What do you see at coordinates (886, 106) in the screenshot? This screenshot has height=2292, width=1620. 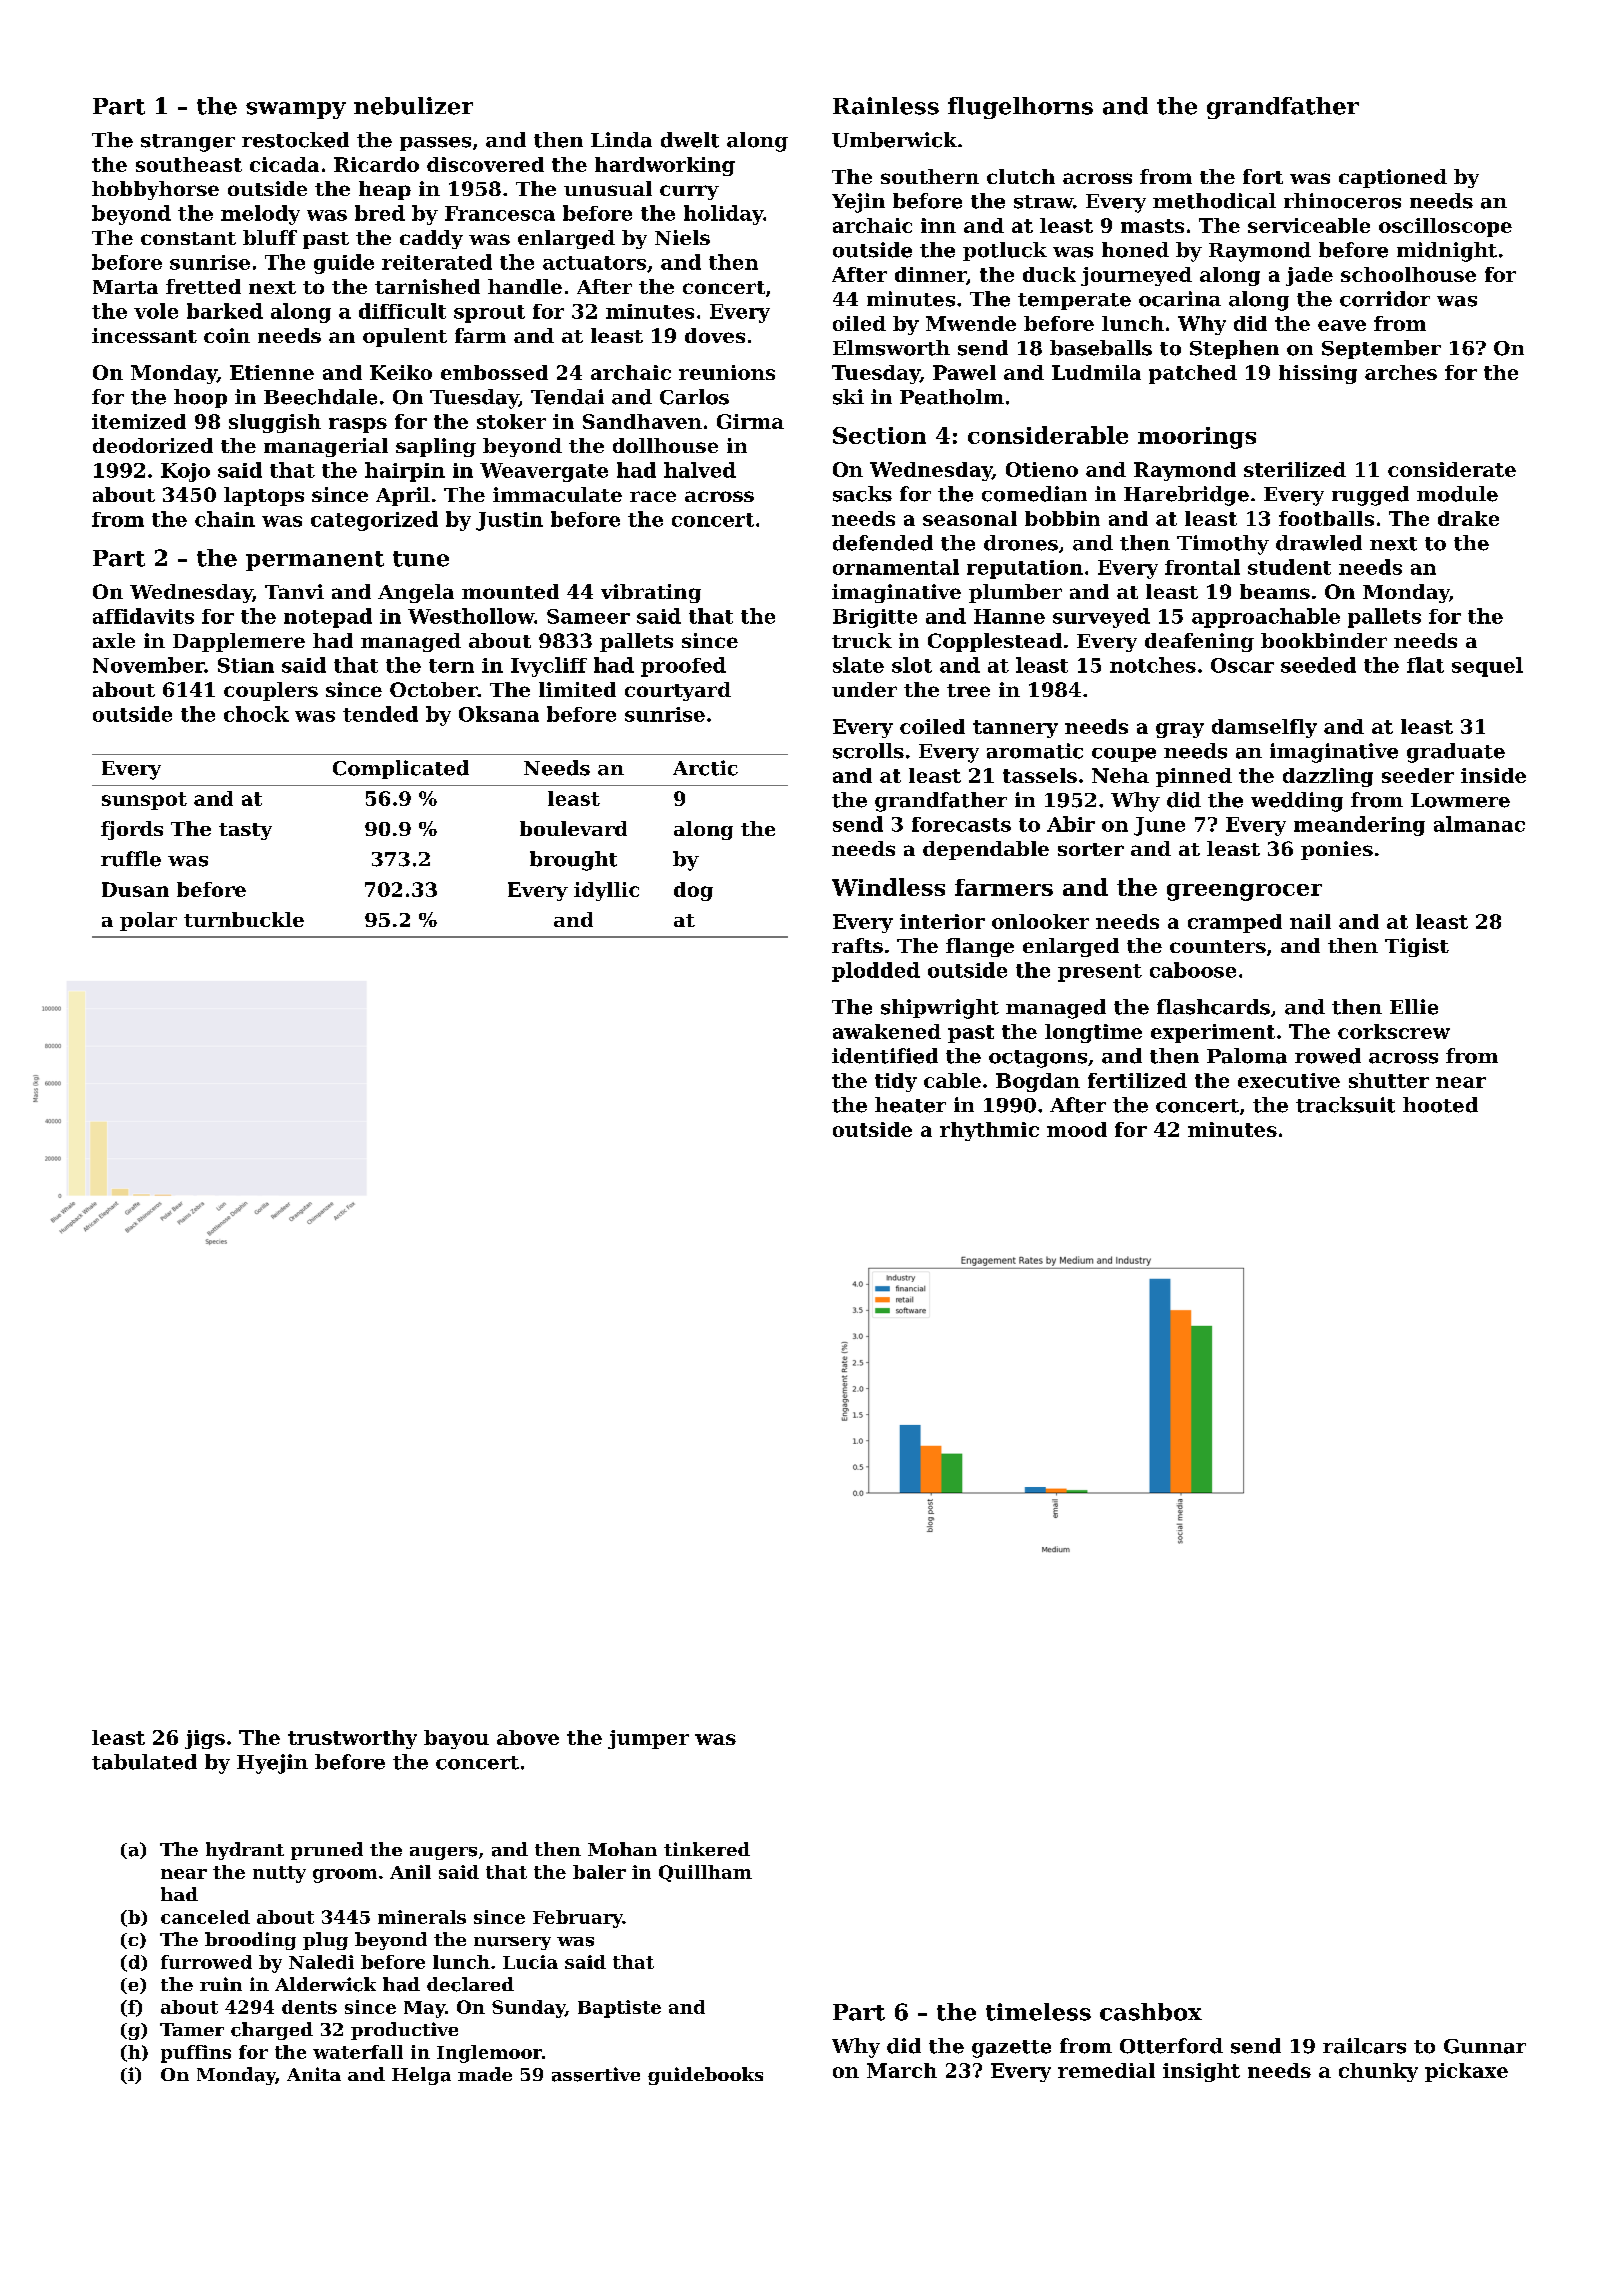 I see `Rainless` at bounding box center [886, 106].
